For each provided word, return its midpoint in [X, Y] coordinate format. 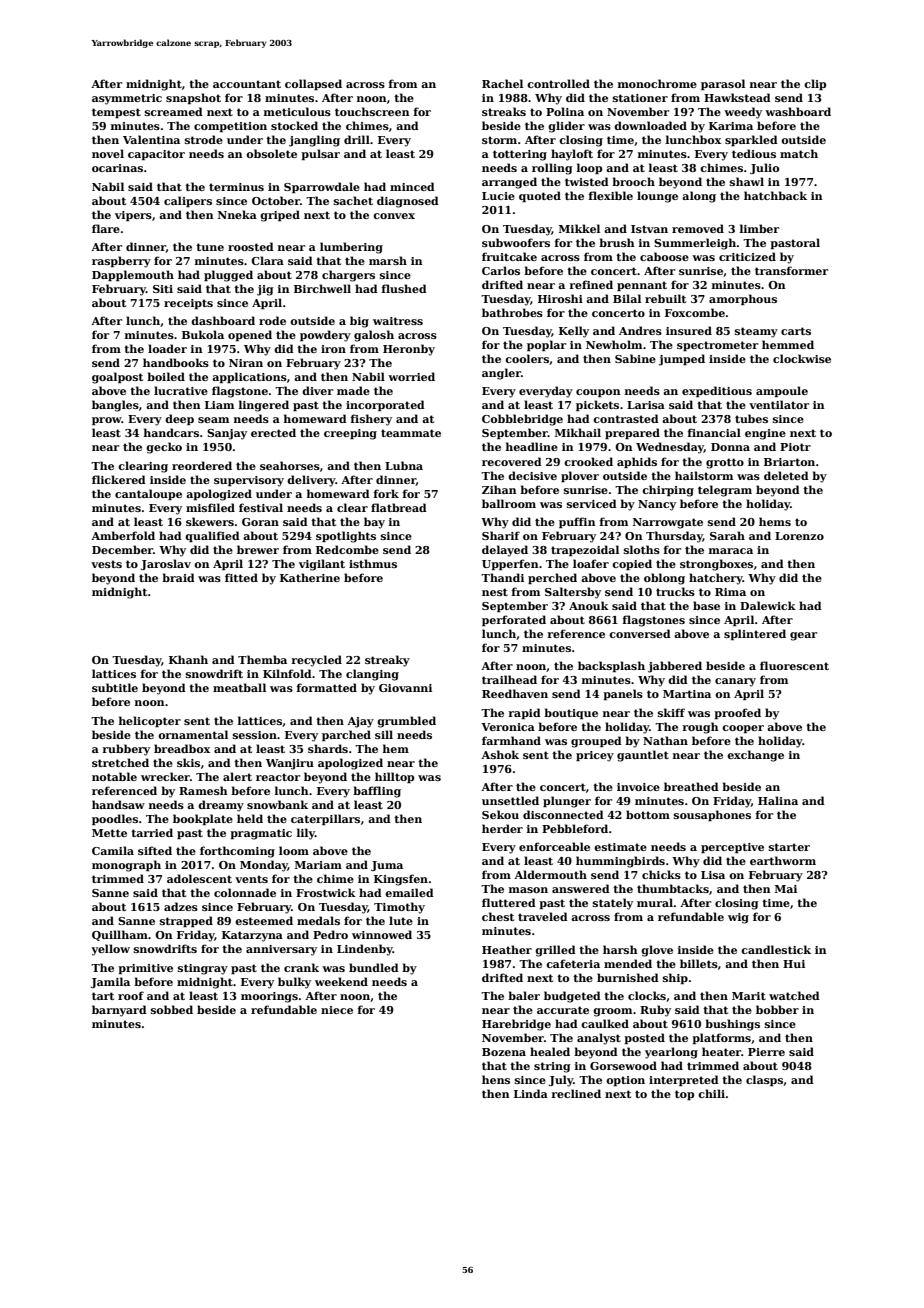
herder [502, 828]
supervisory [249, 481]
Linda [531, 1093]
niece [337, 1010]
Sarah [727, 535]
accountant [247, 84]
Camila [113, 850]
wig [738, 918]
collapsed [313, 84]
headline [532, 446]
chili [711, 1093]
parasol [723, 84]
